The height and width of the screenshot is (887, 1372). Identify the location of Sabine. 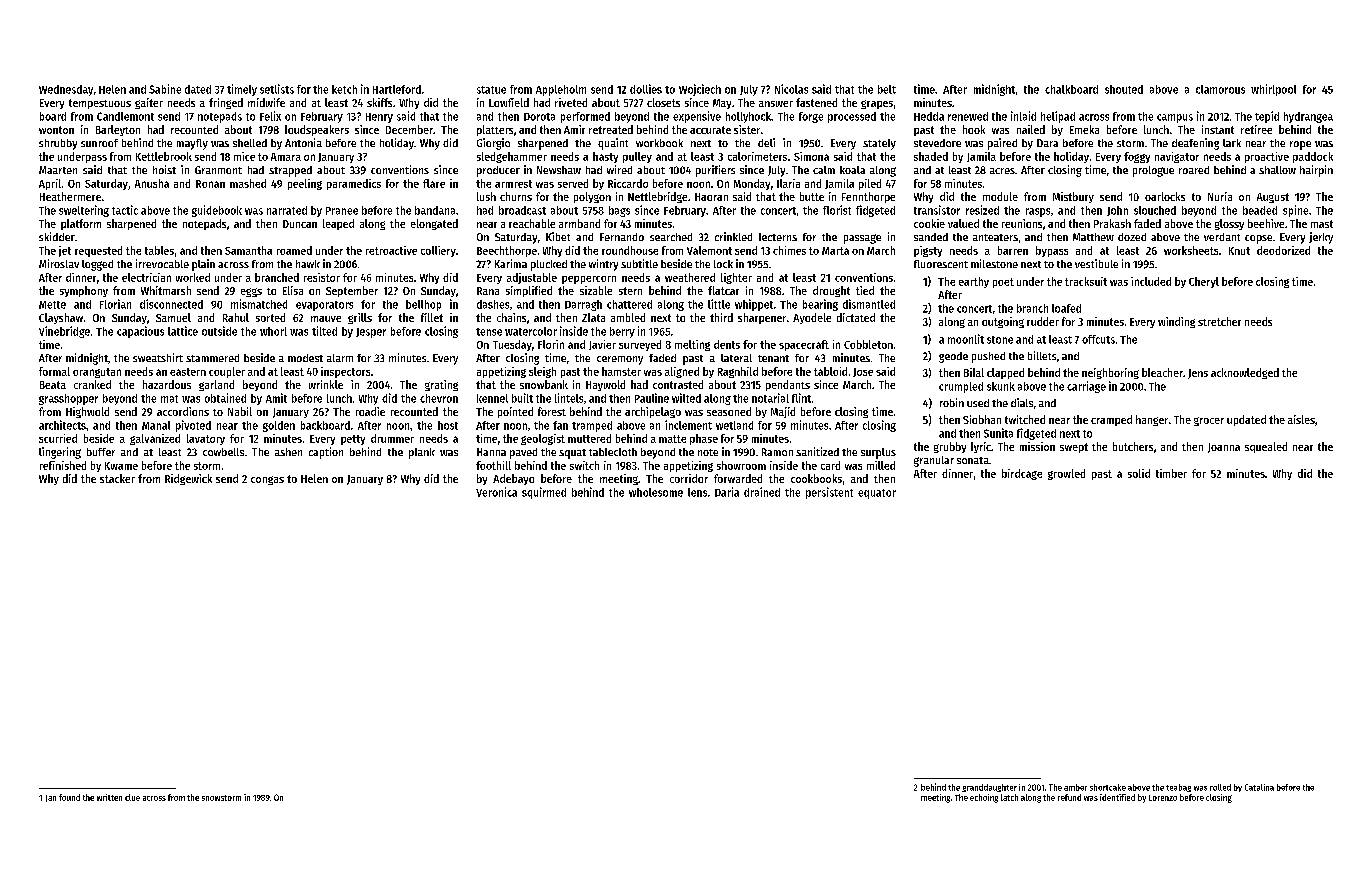
(165, 89).
